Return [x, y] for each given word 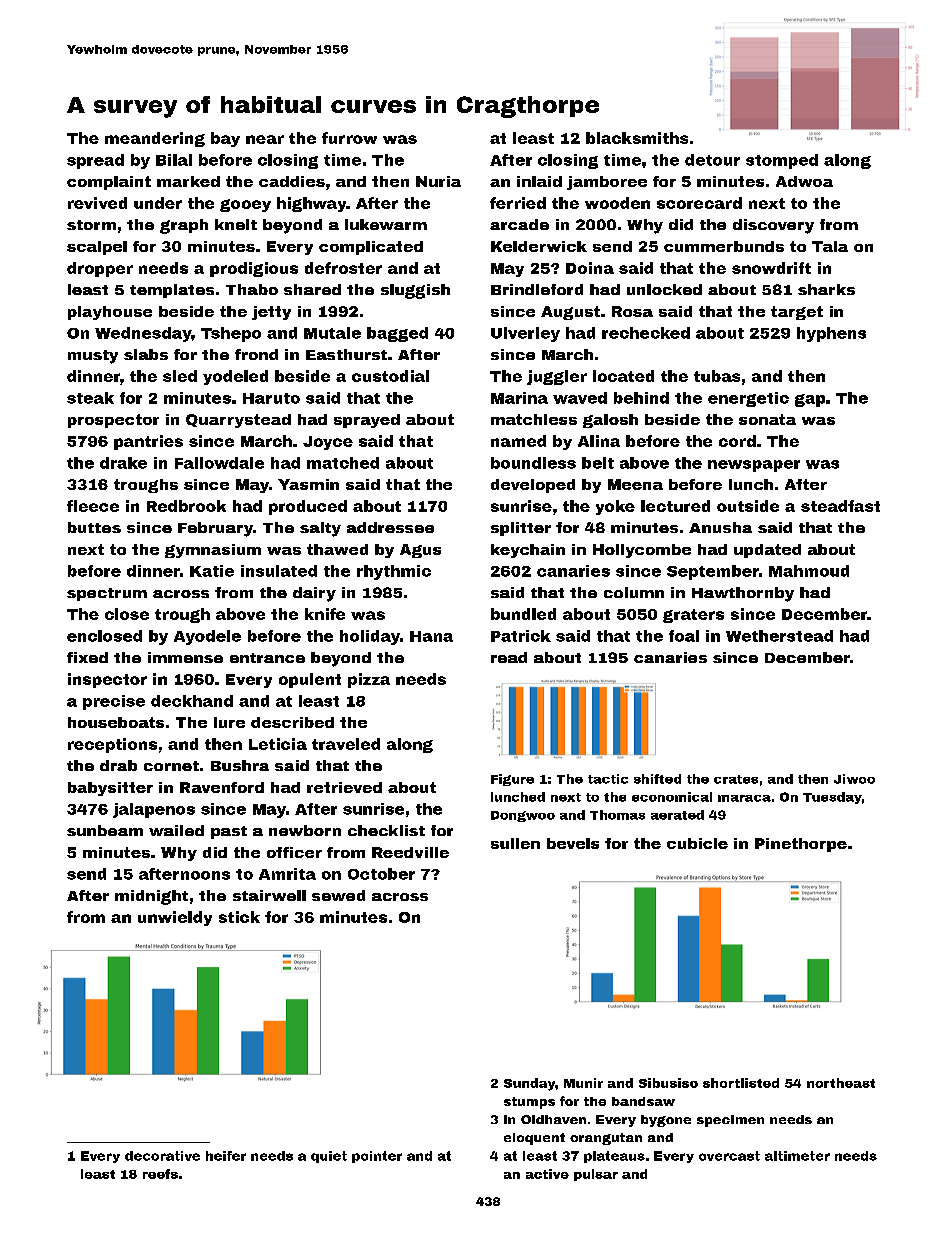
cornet [171, 766]
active [547, 1174]
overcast [729, 1156]
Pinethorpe [801, 845]
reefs [160, 1174]
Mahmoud [809, 571]
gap [810, 400]
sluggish [415, 291]
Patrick [521, 636]
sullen [515, 843]
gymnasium [213, 551]
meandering [155, 139]
